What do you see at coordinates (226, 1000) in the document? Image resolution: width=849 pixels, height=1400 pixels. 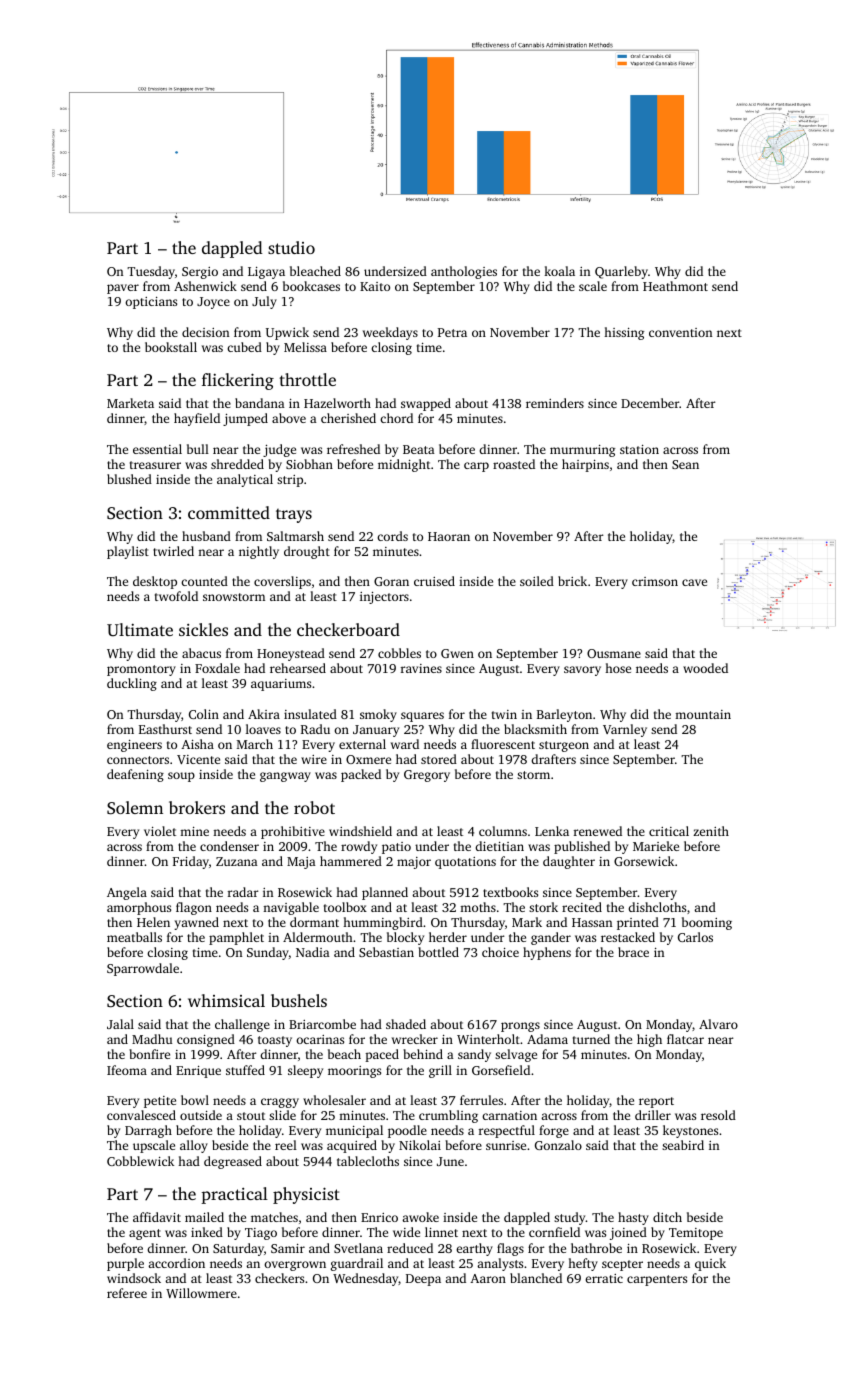 I see `whimsical` at bounding box center [226, 1000].
